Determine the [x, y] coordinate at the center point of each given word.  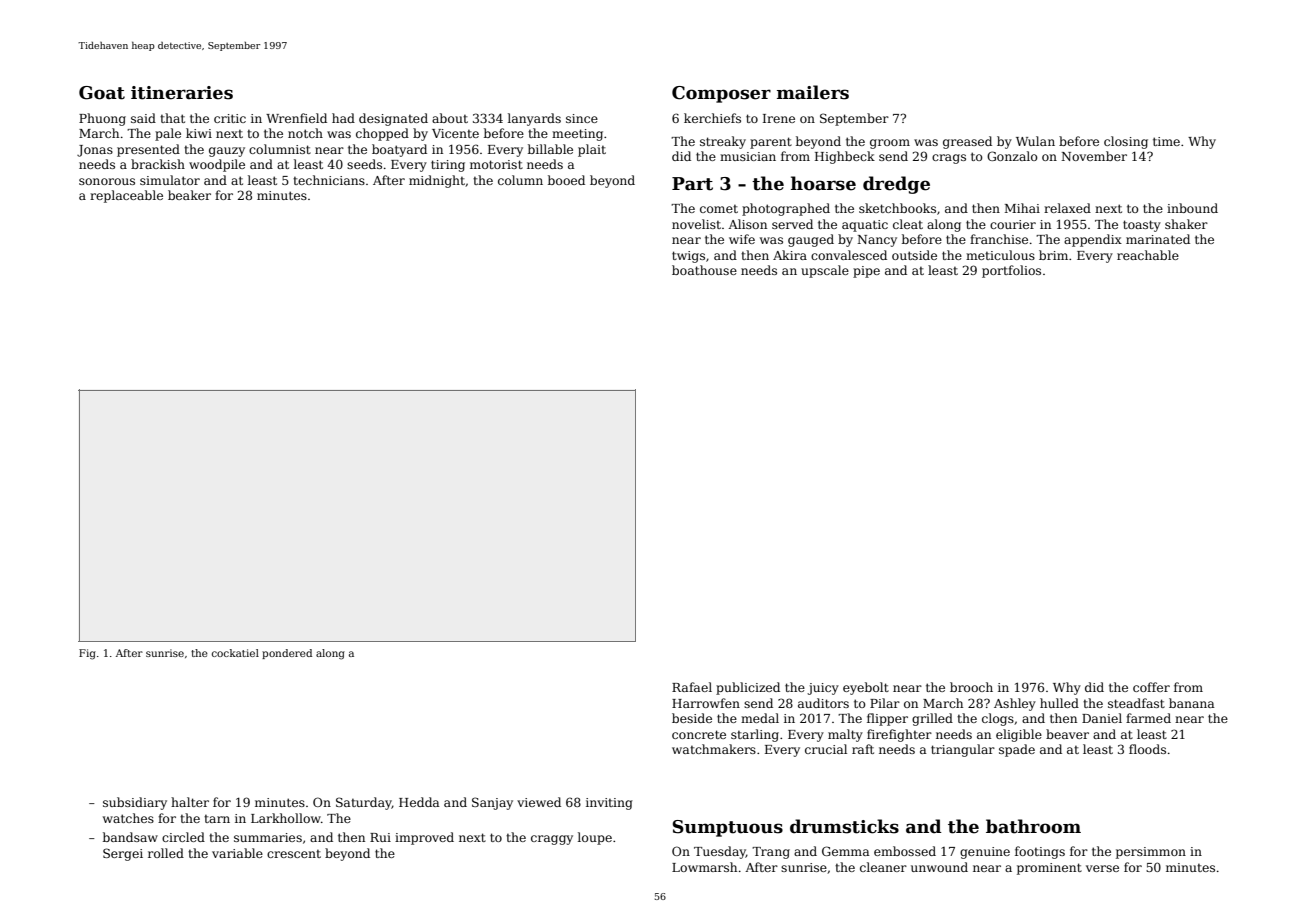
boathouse [704, 270]
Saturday [364, 803]
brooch [971, 687]
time [1166, 141]
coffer [1151, 687]
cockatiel [235, 653]
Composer [721, 94]
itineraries [182, 93]
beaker [189, 195]
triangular [963, 750]
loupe [595, 838]
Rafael [692, 687]
